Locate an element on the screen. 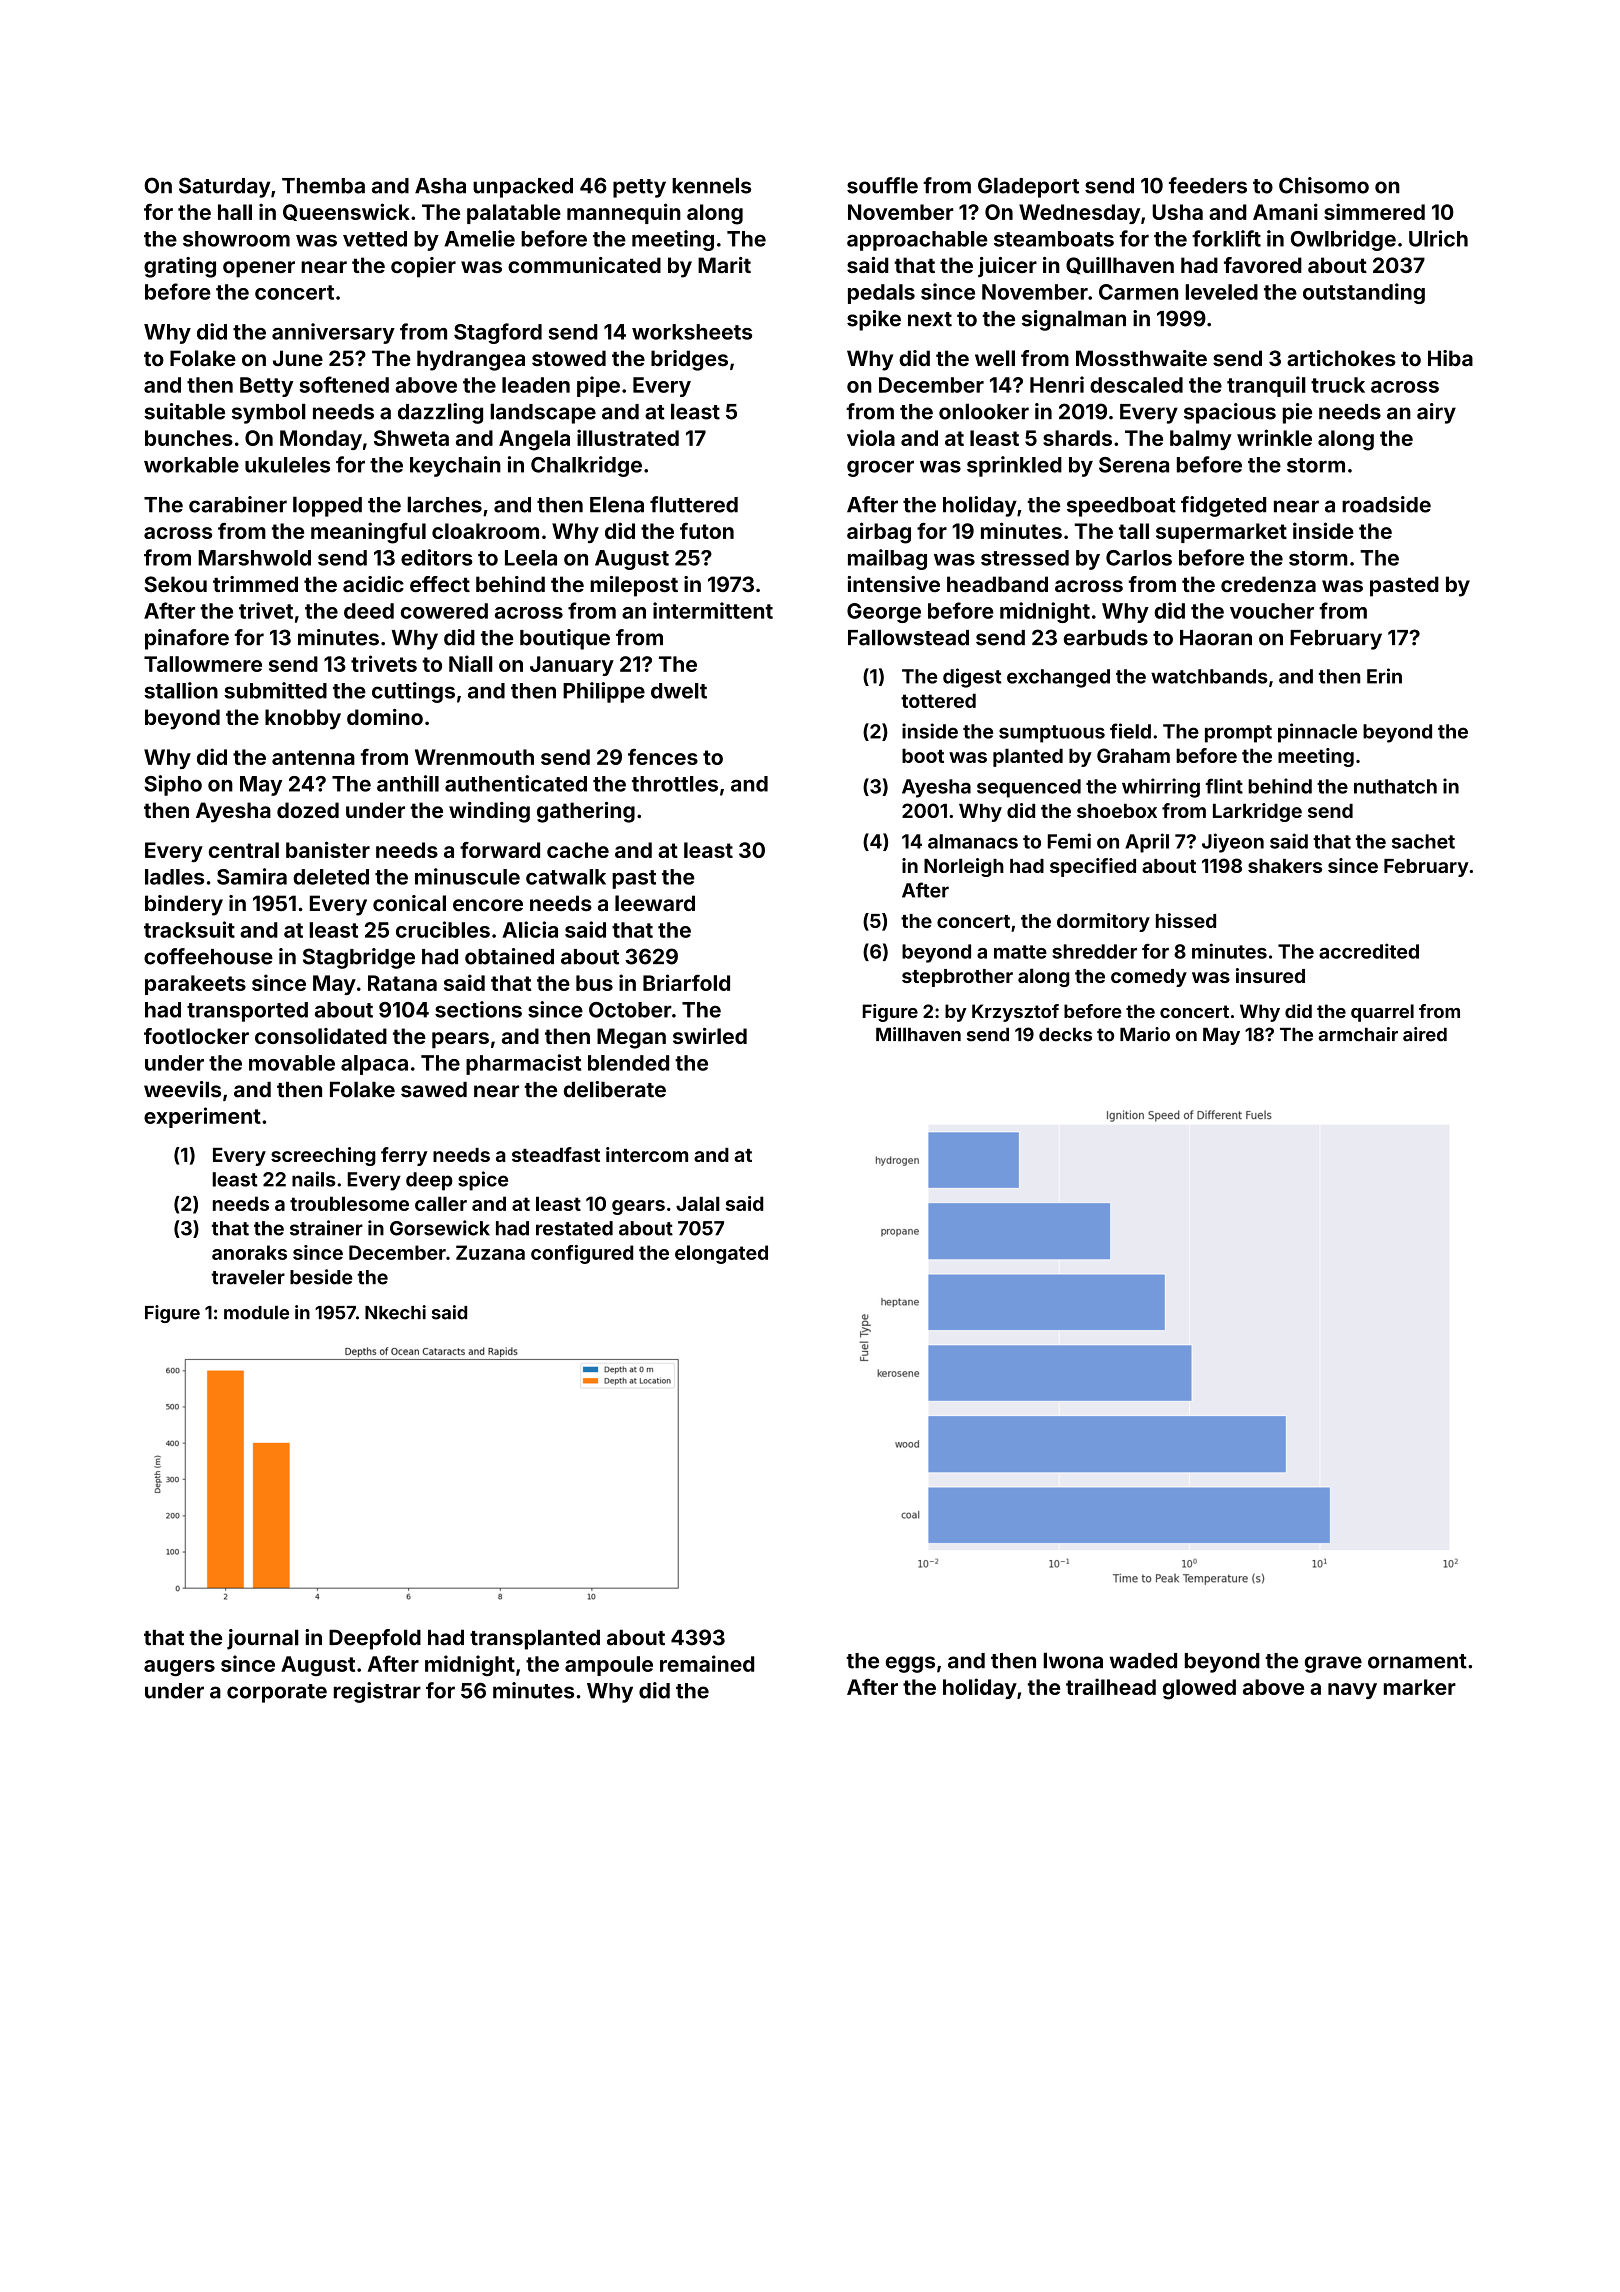 The image size is (1620, 2292). remained is located at coordinates (707, 1663).
